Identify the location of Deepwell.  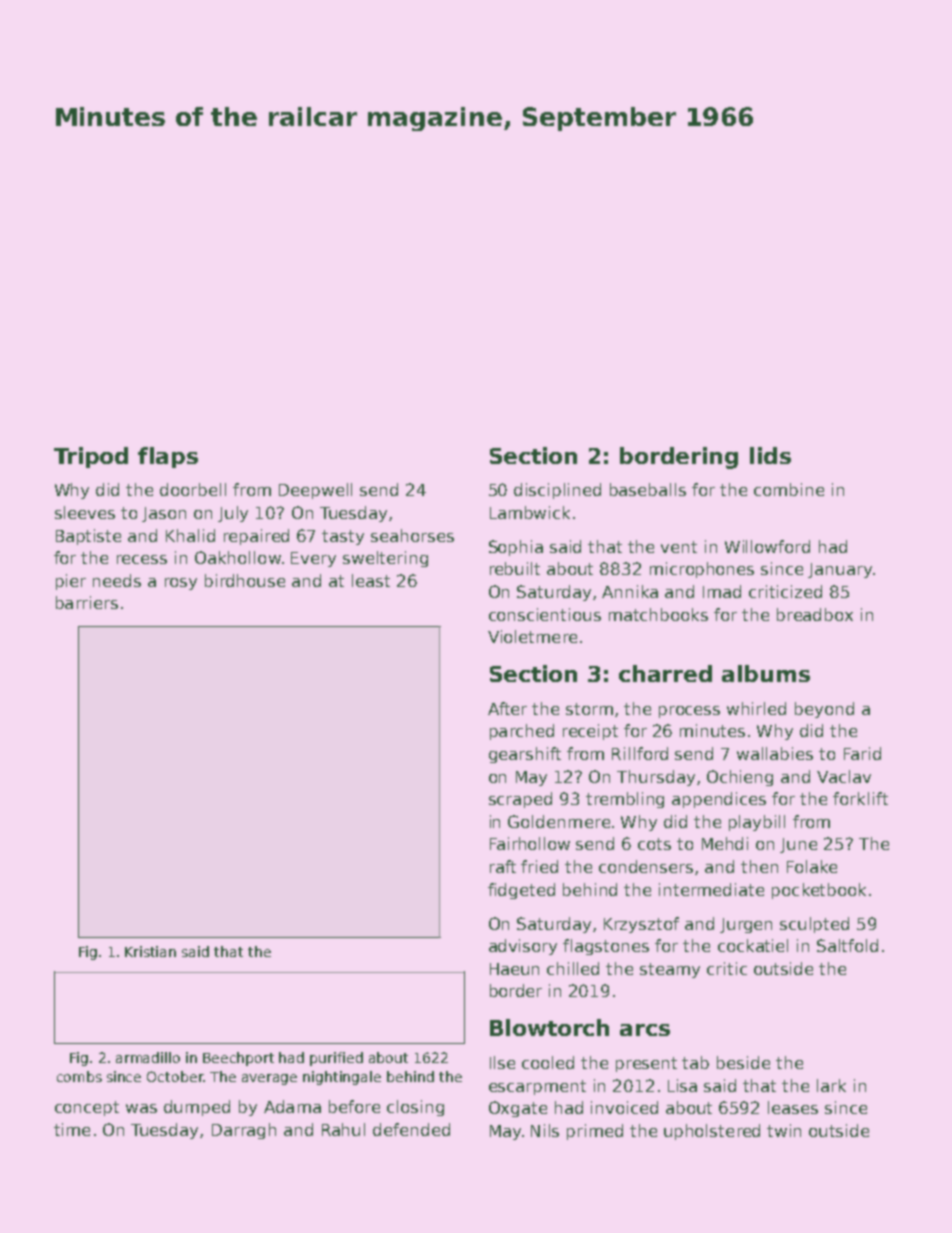
(315, 491).
